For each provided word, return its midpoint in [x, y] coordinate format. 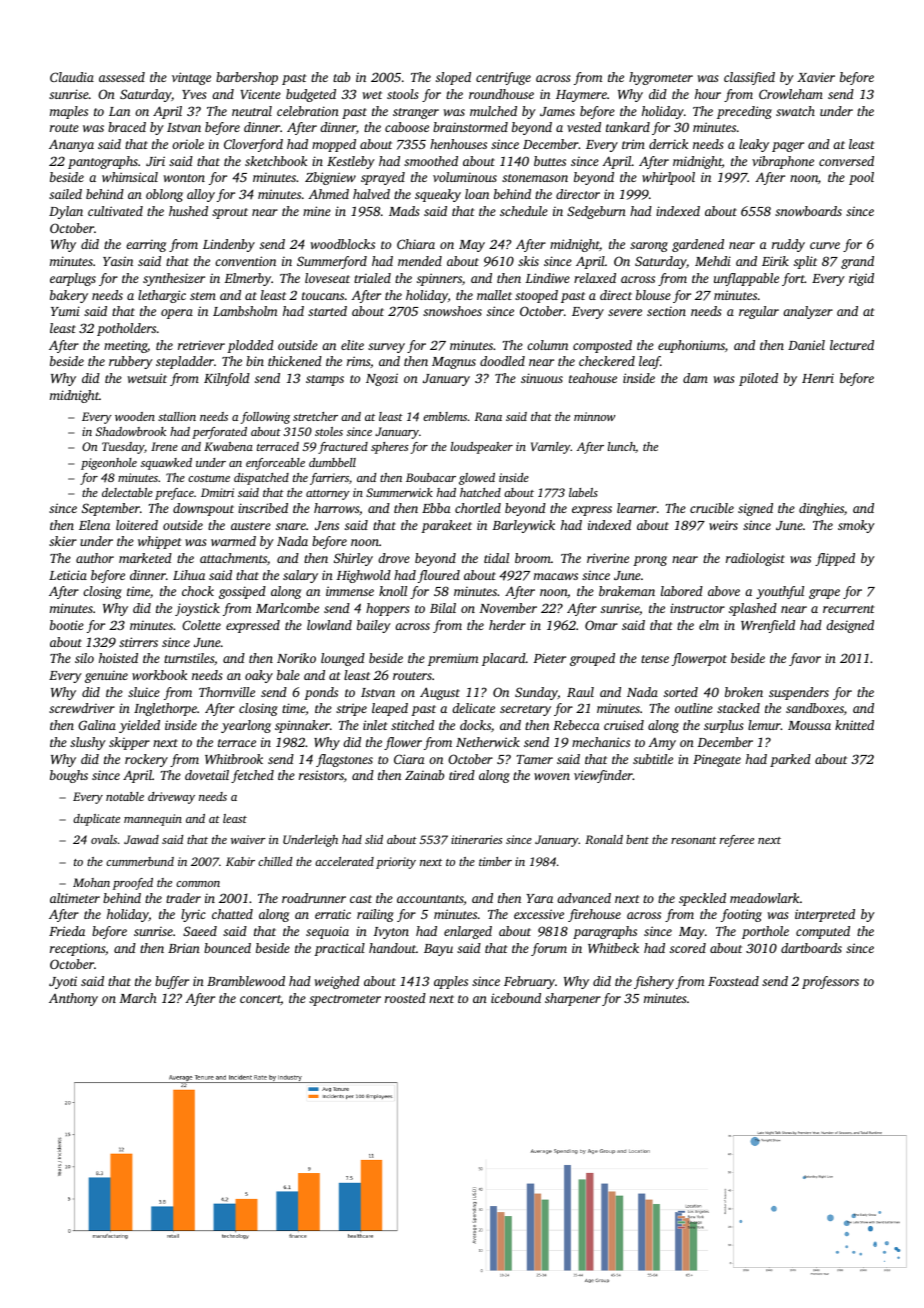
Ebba [436, 508]
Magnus [454, 363]
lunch [621, 446]
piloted [758, 379]
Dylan [66, 212]
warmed [233, 541]
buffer [172, 982]
